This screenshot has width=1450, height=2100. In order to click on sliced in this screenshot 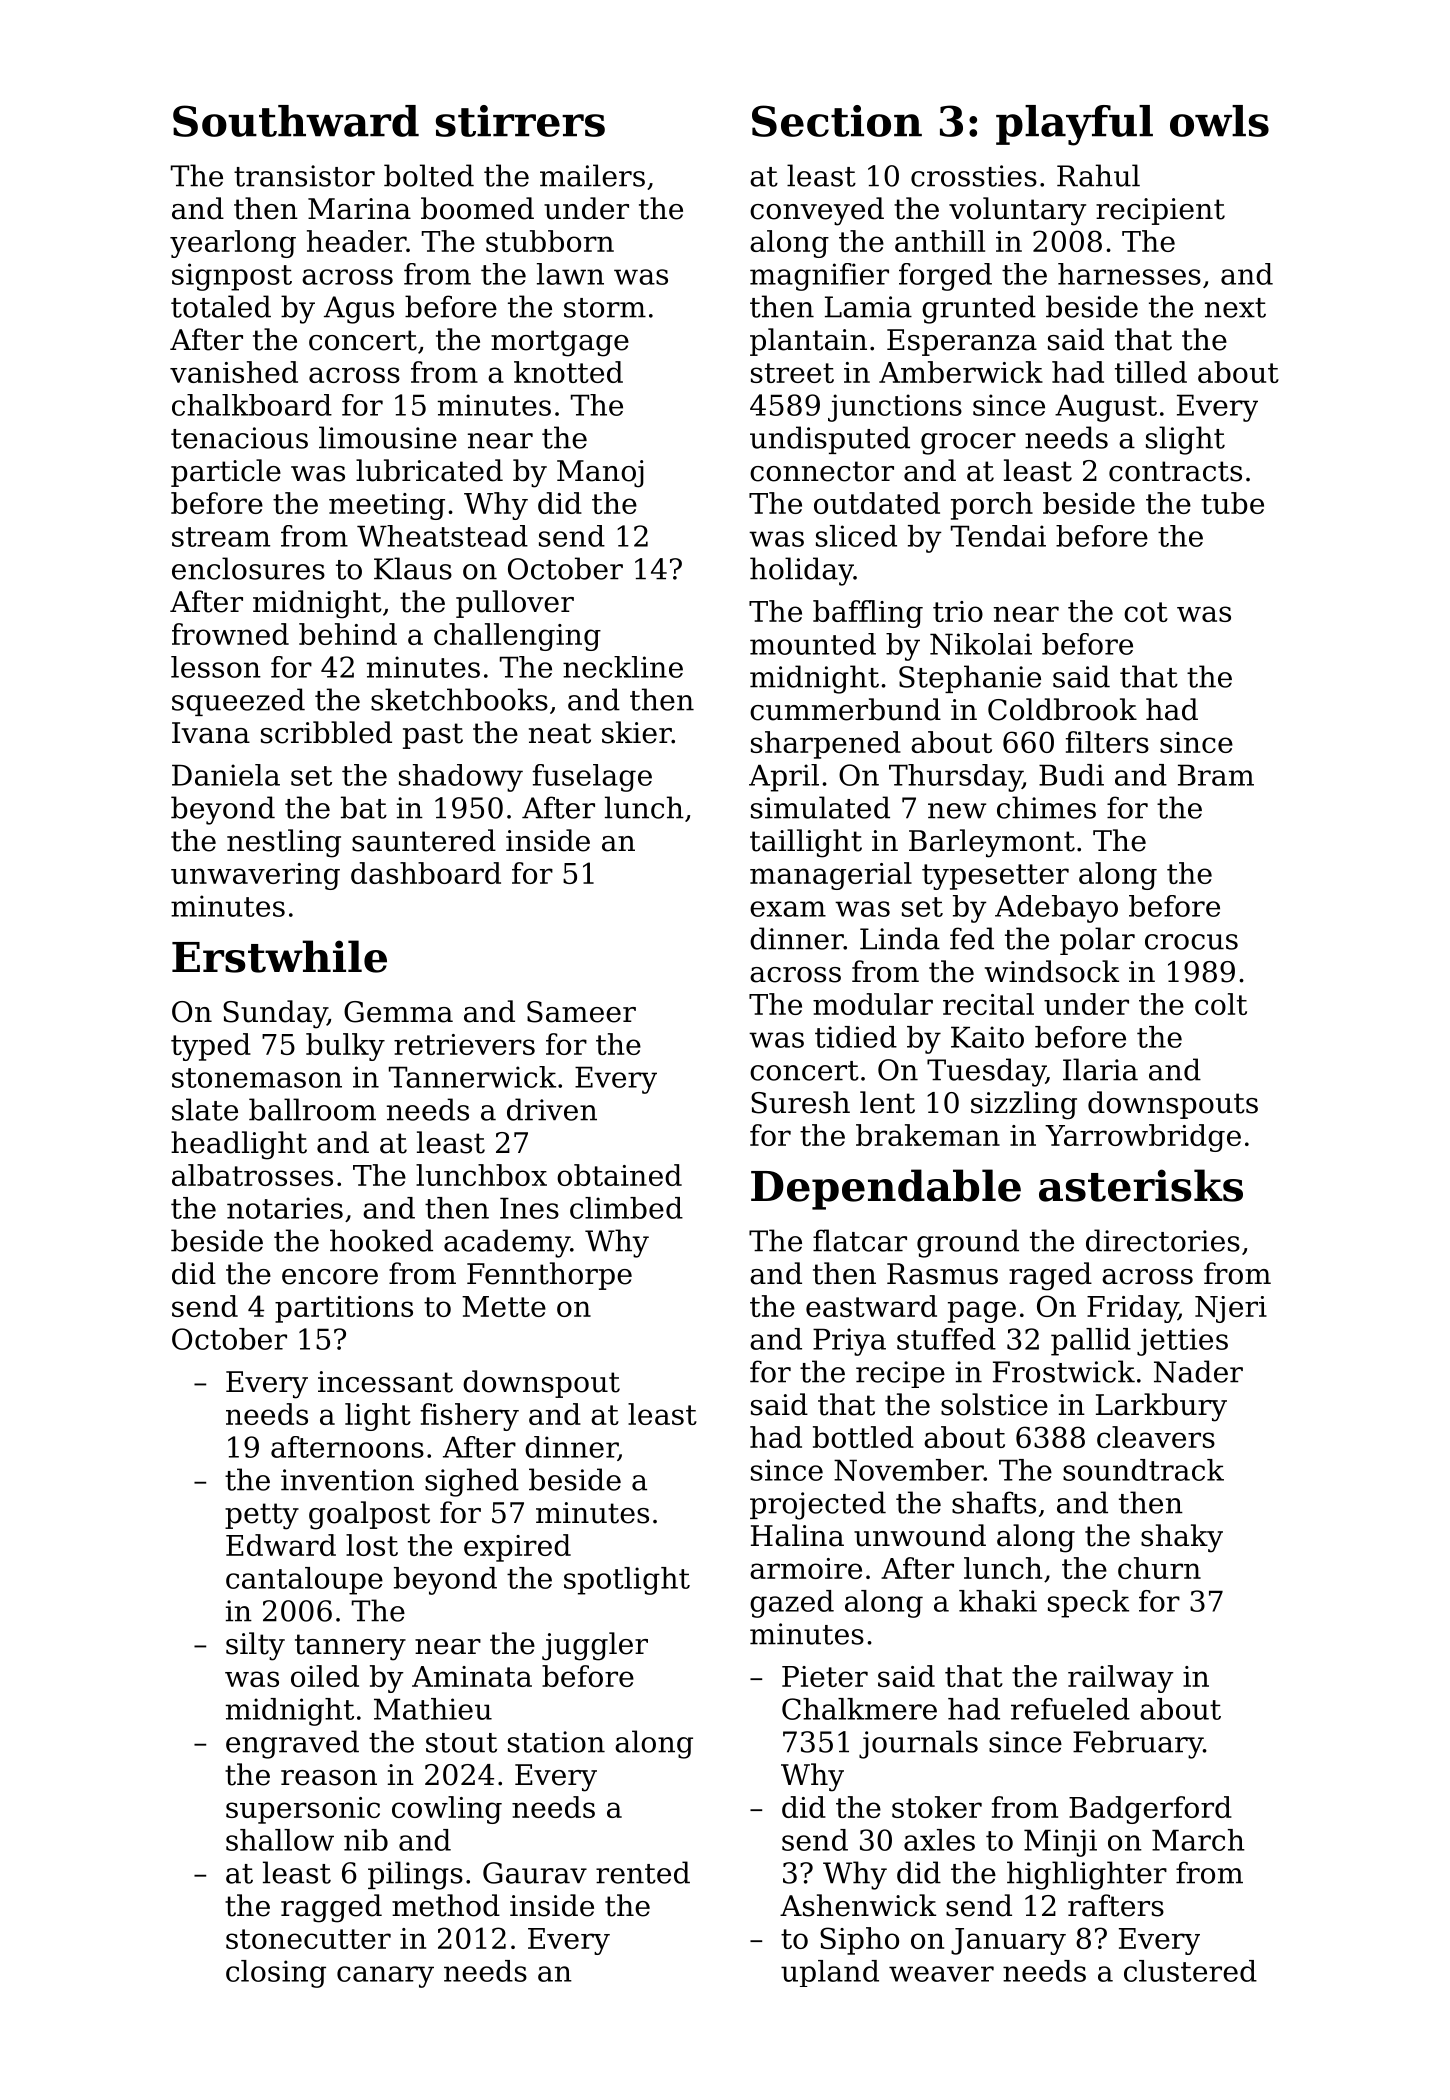, I will do `click(856, 536)`.
